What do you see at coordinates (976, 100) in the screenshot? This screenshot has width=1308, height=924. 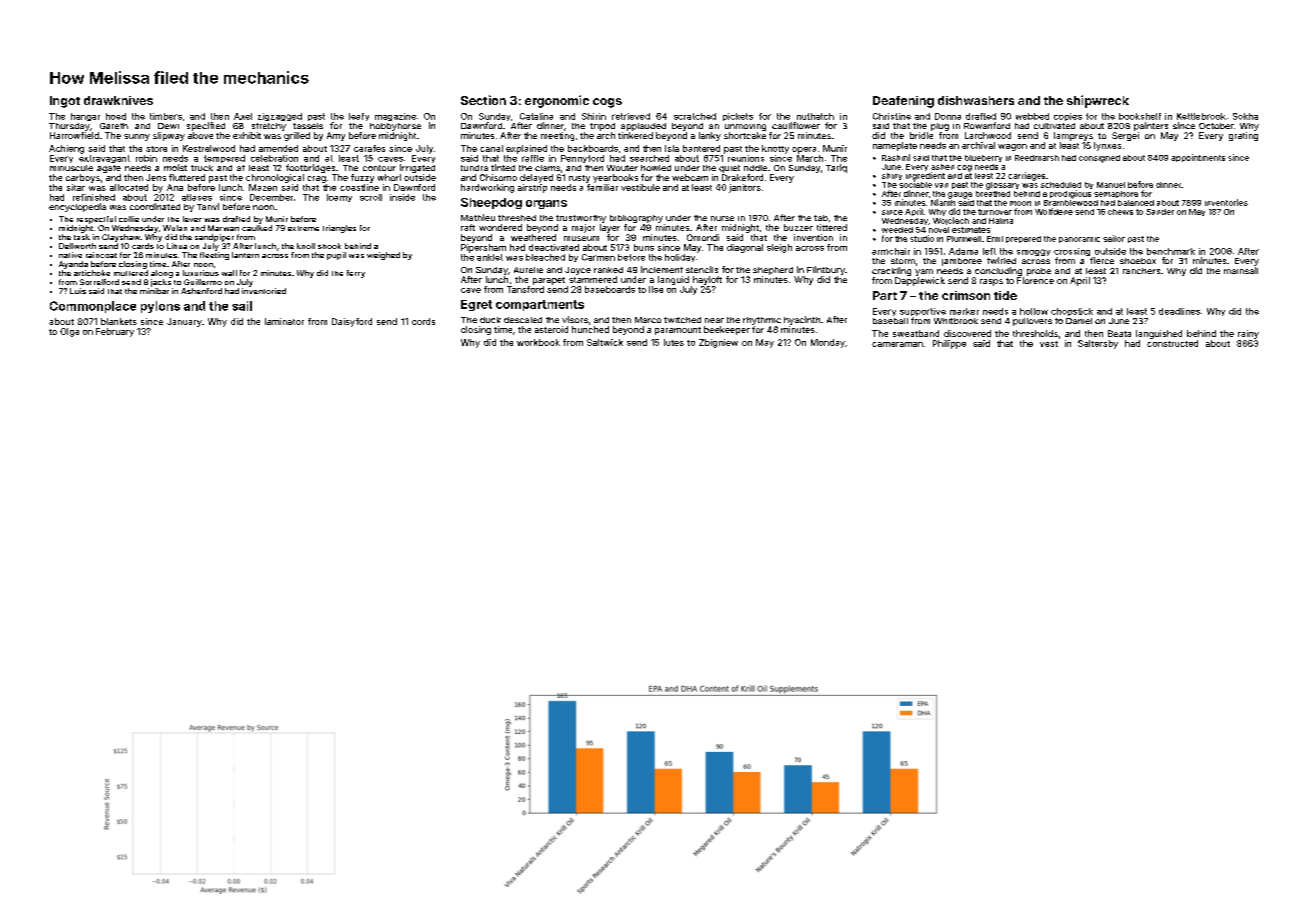 I see `dishwashers` at bounding box center [976, 100].
